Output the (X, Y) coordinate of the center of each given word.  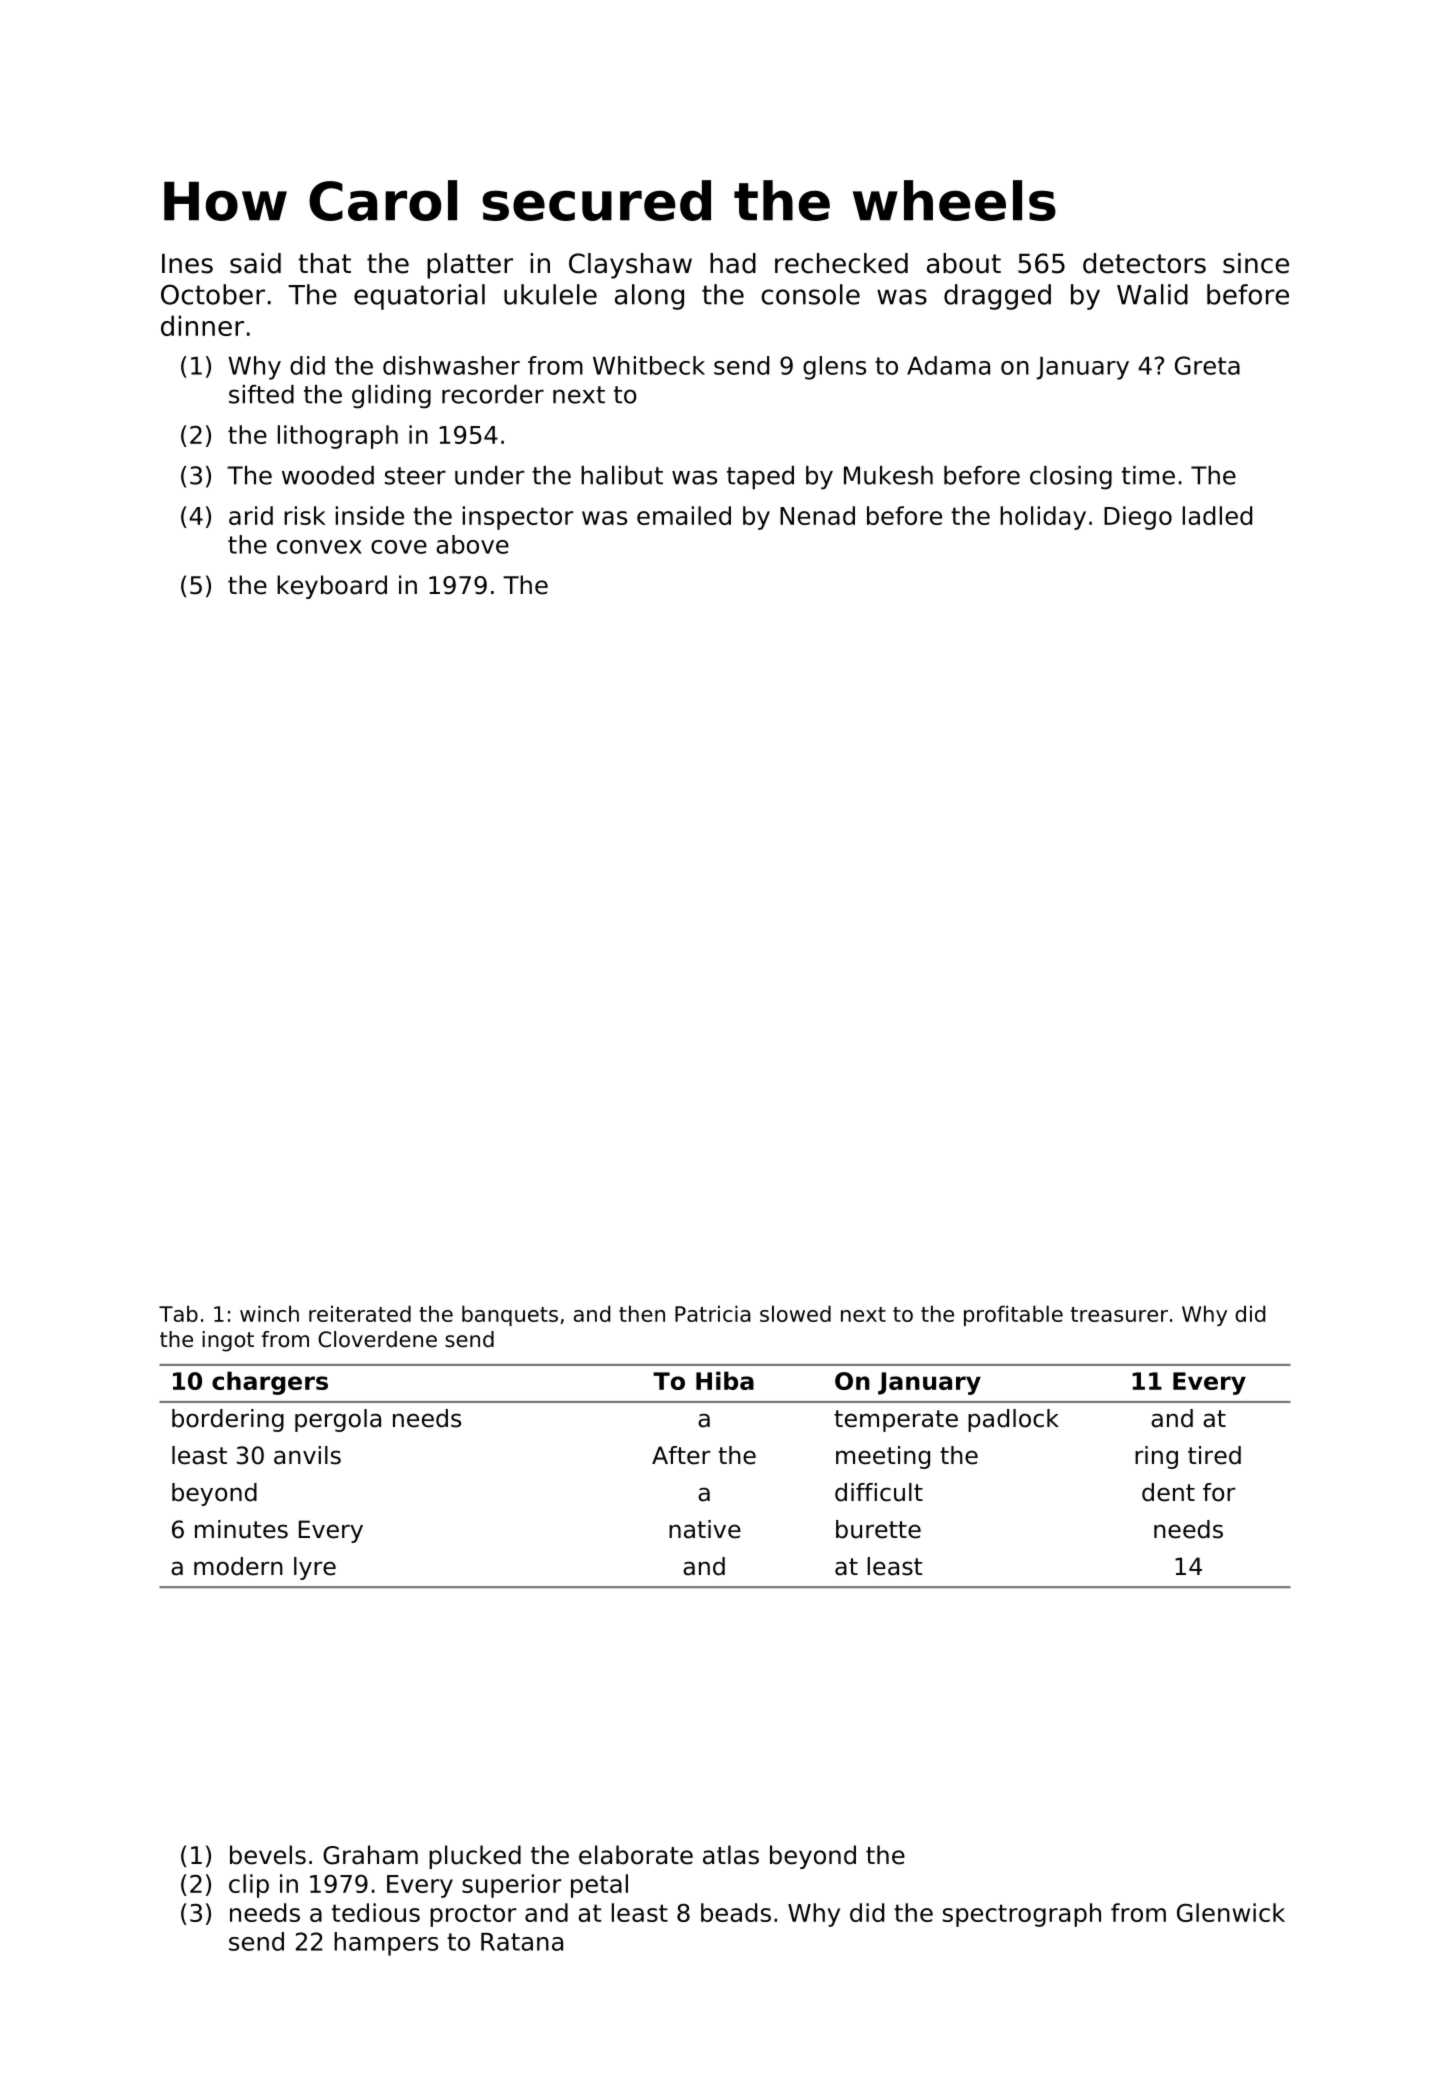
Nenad (817, 515)
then (642, 1313)
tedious (376, 1912)
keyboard (332, 587)
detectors (1144, 263)
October (213, 294)
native (705, 1529)
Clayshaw (630, 266)
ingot (228, 1341)
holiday (1043, 518)
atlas (731, 1855)
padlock (1013, 1420)
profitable (1013, 1315)
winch (269, 1313)
